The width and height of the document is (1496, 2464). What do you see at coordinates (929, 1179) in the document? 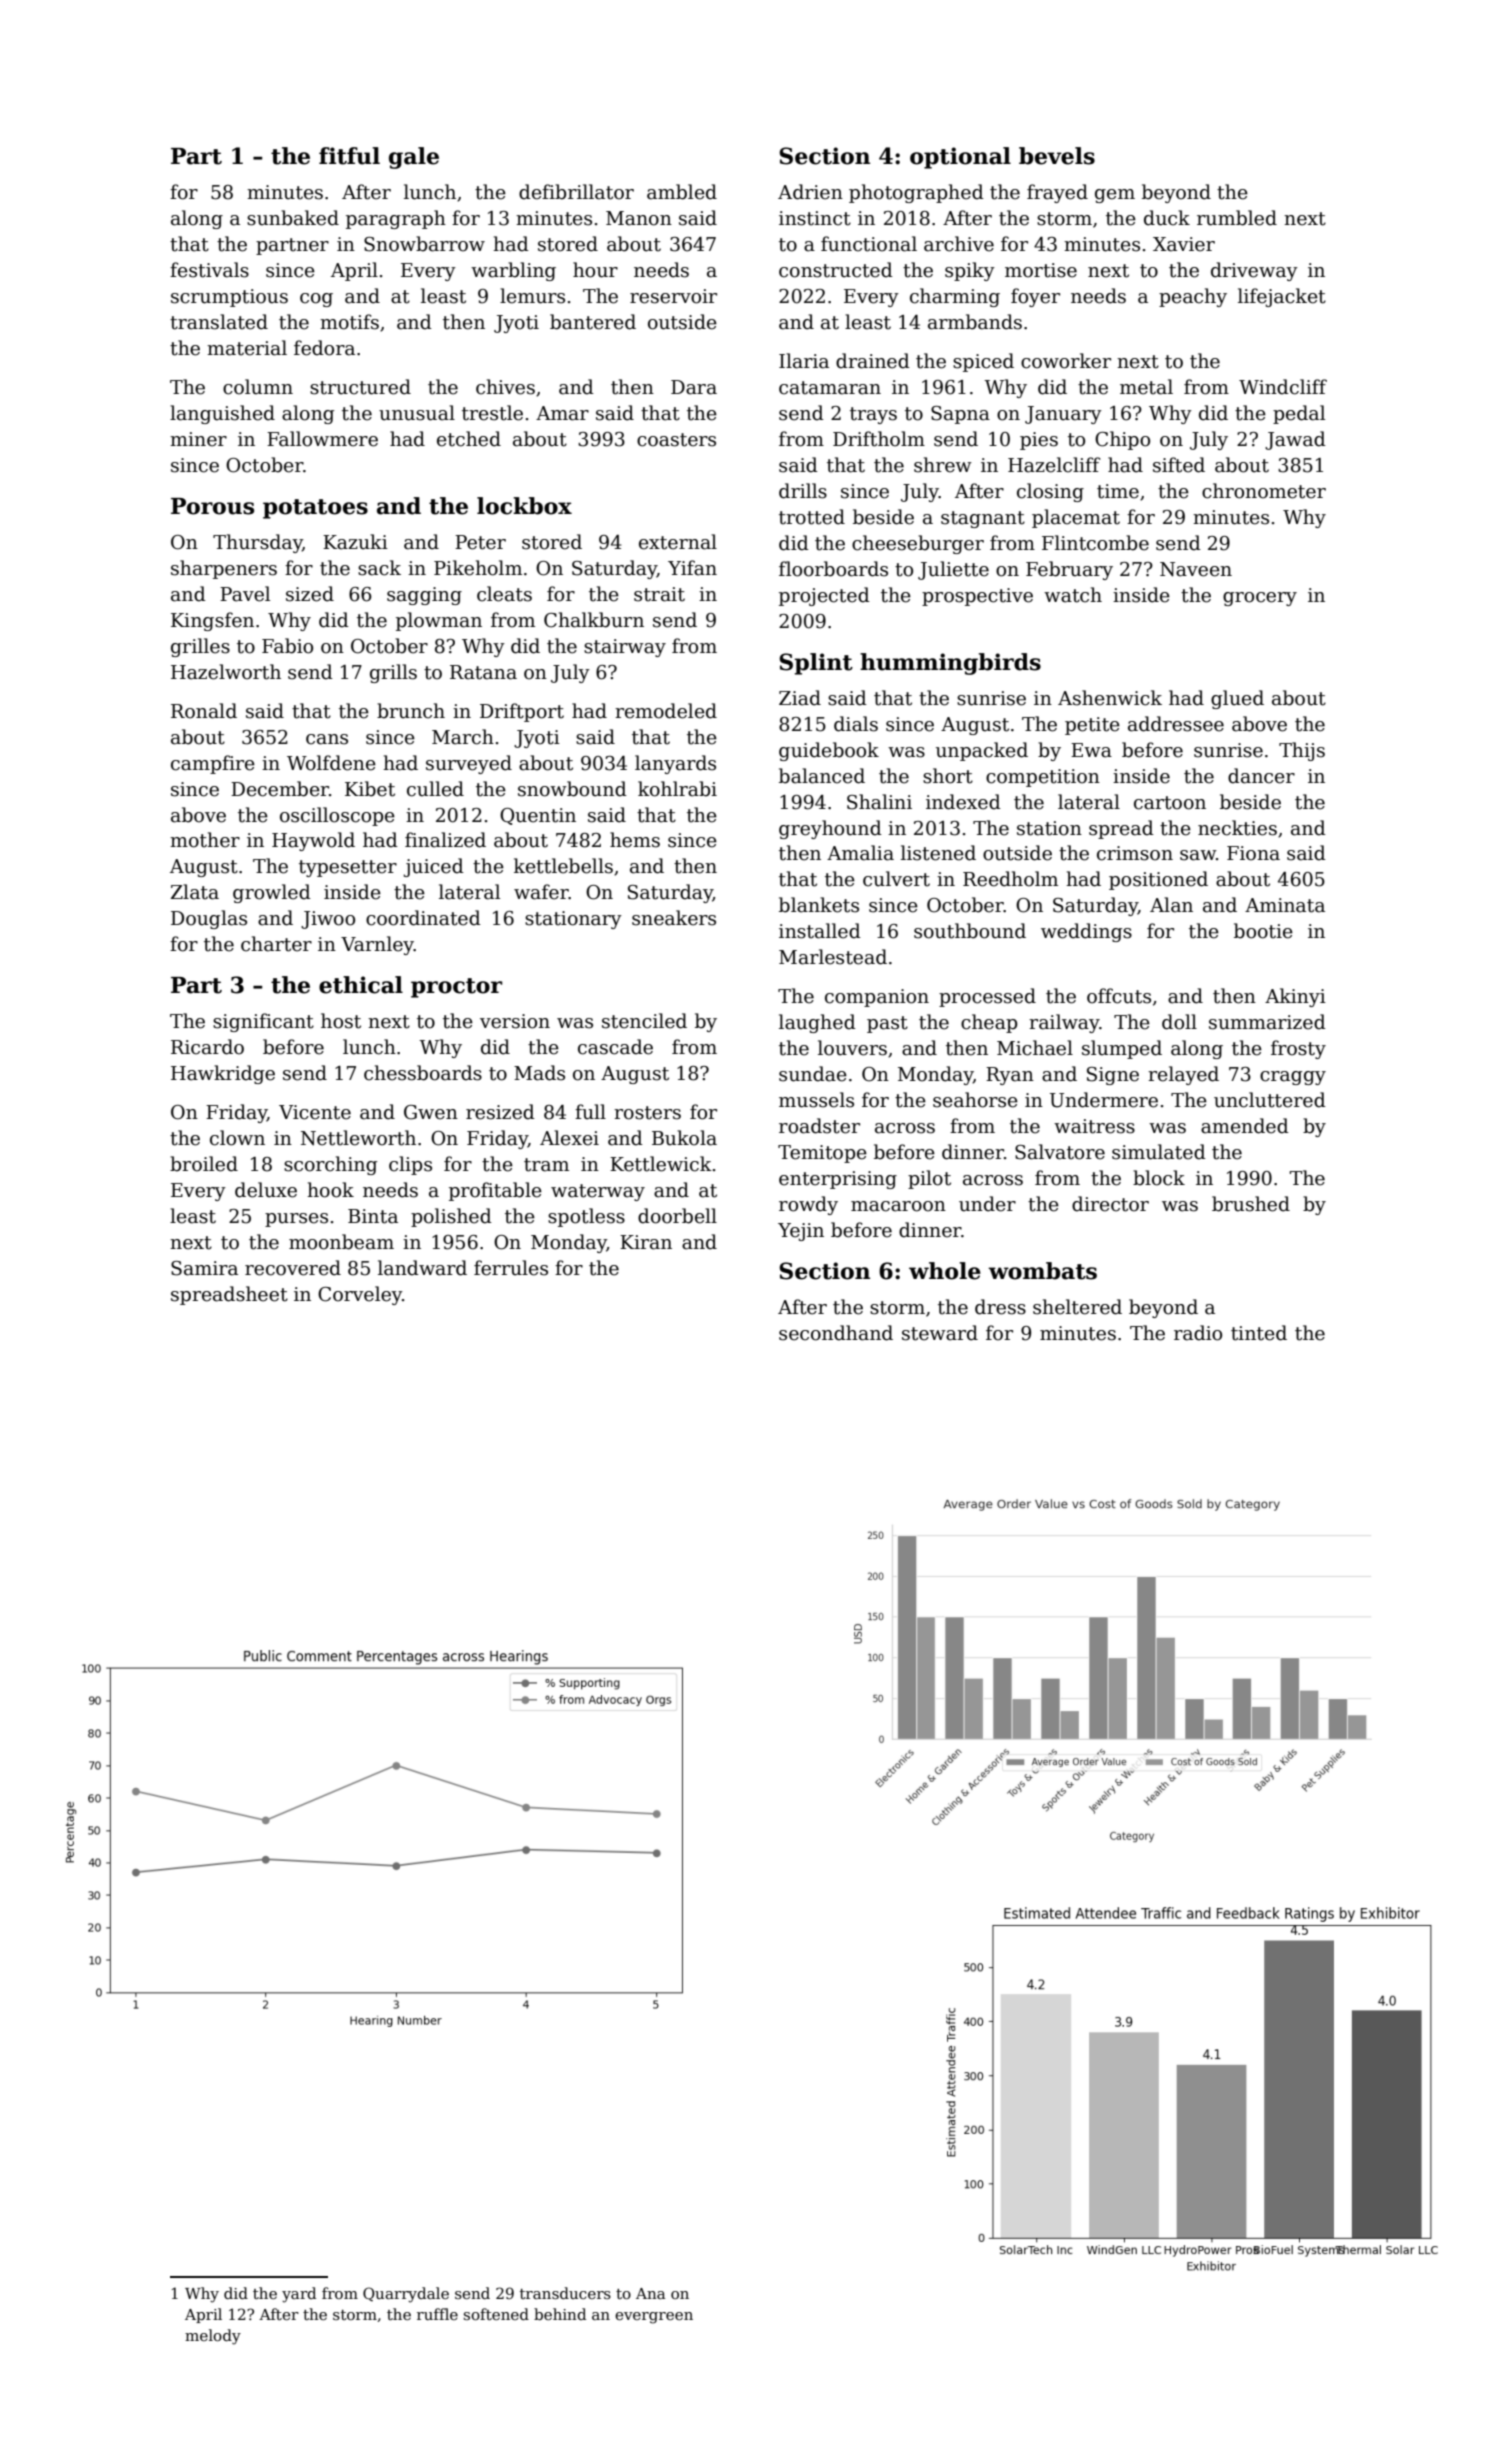
I see `pilot` at bounding box center [929, 1179].
